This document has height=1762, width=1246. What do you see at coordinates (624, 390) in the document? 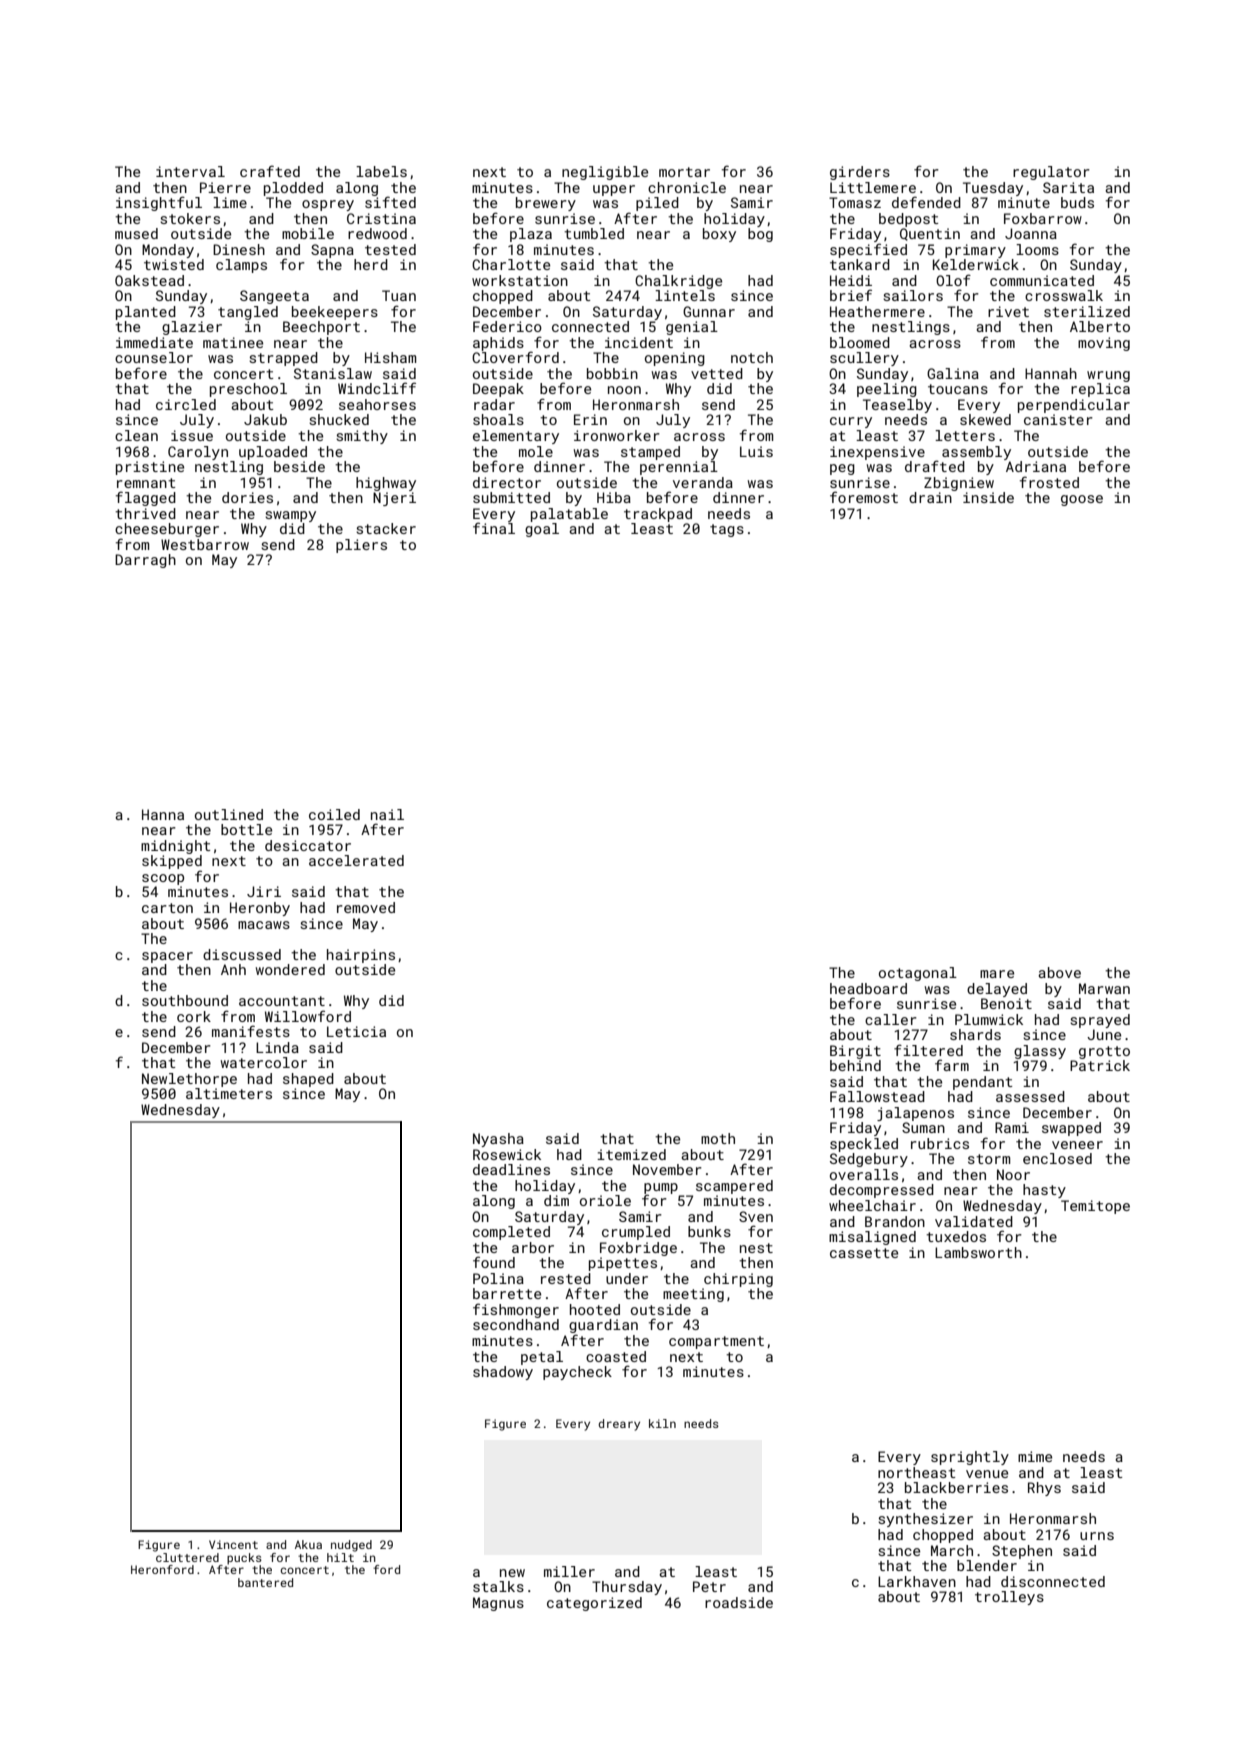
I see `noon` at bounding box center [624, 390].
